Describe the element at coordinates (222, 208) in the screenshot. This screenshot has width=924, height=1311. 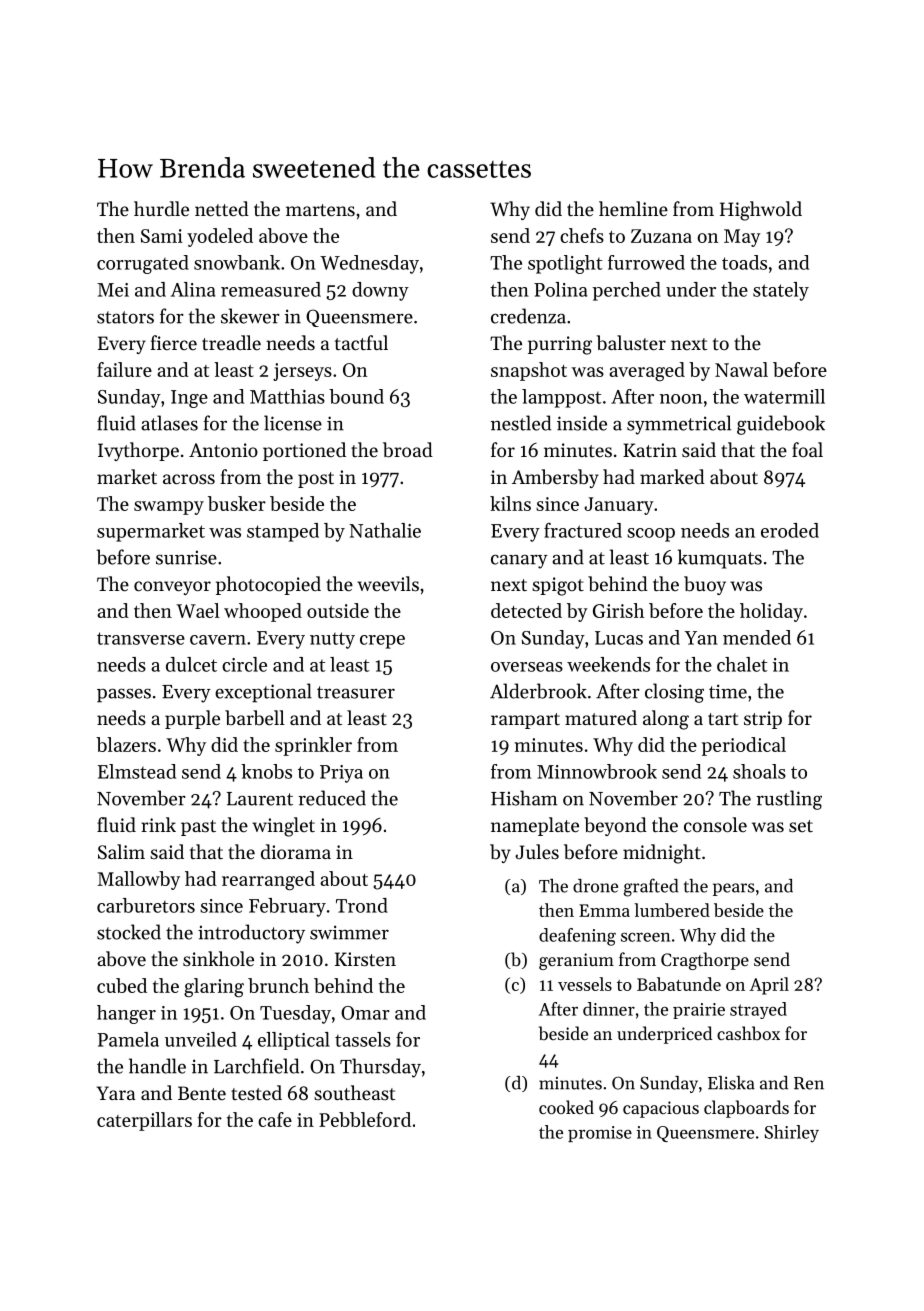
I see `netted` at that location.
